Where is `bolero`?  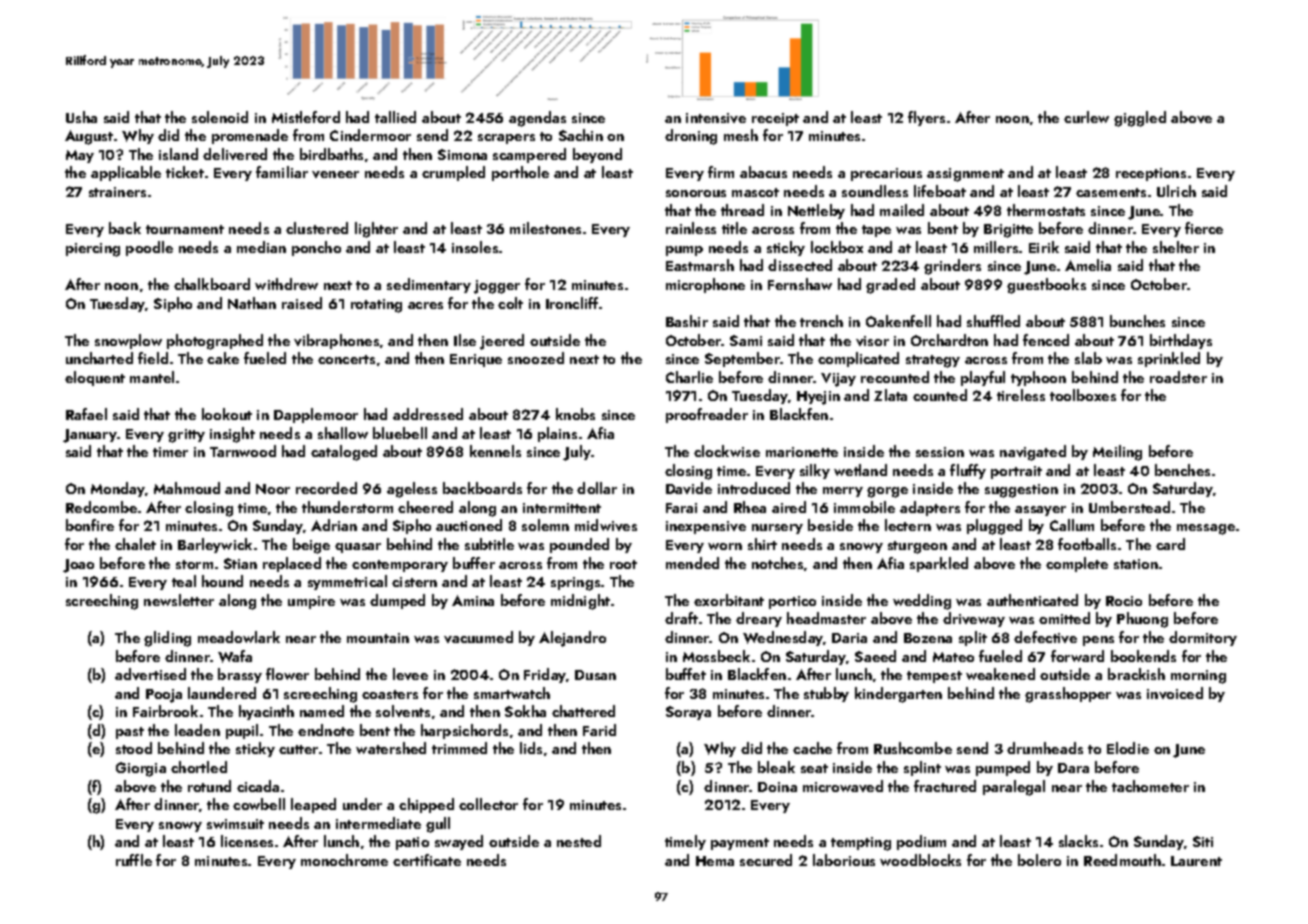
bolero is located at coordinates (1039, 860).
